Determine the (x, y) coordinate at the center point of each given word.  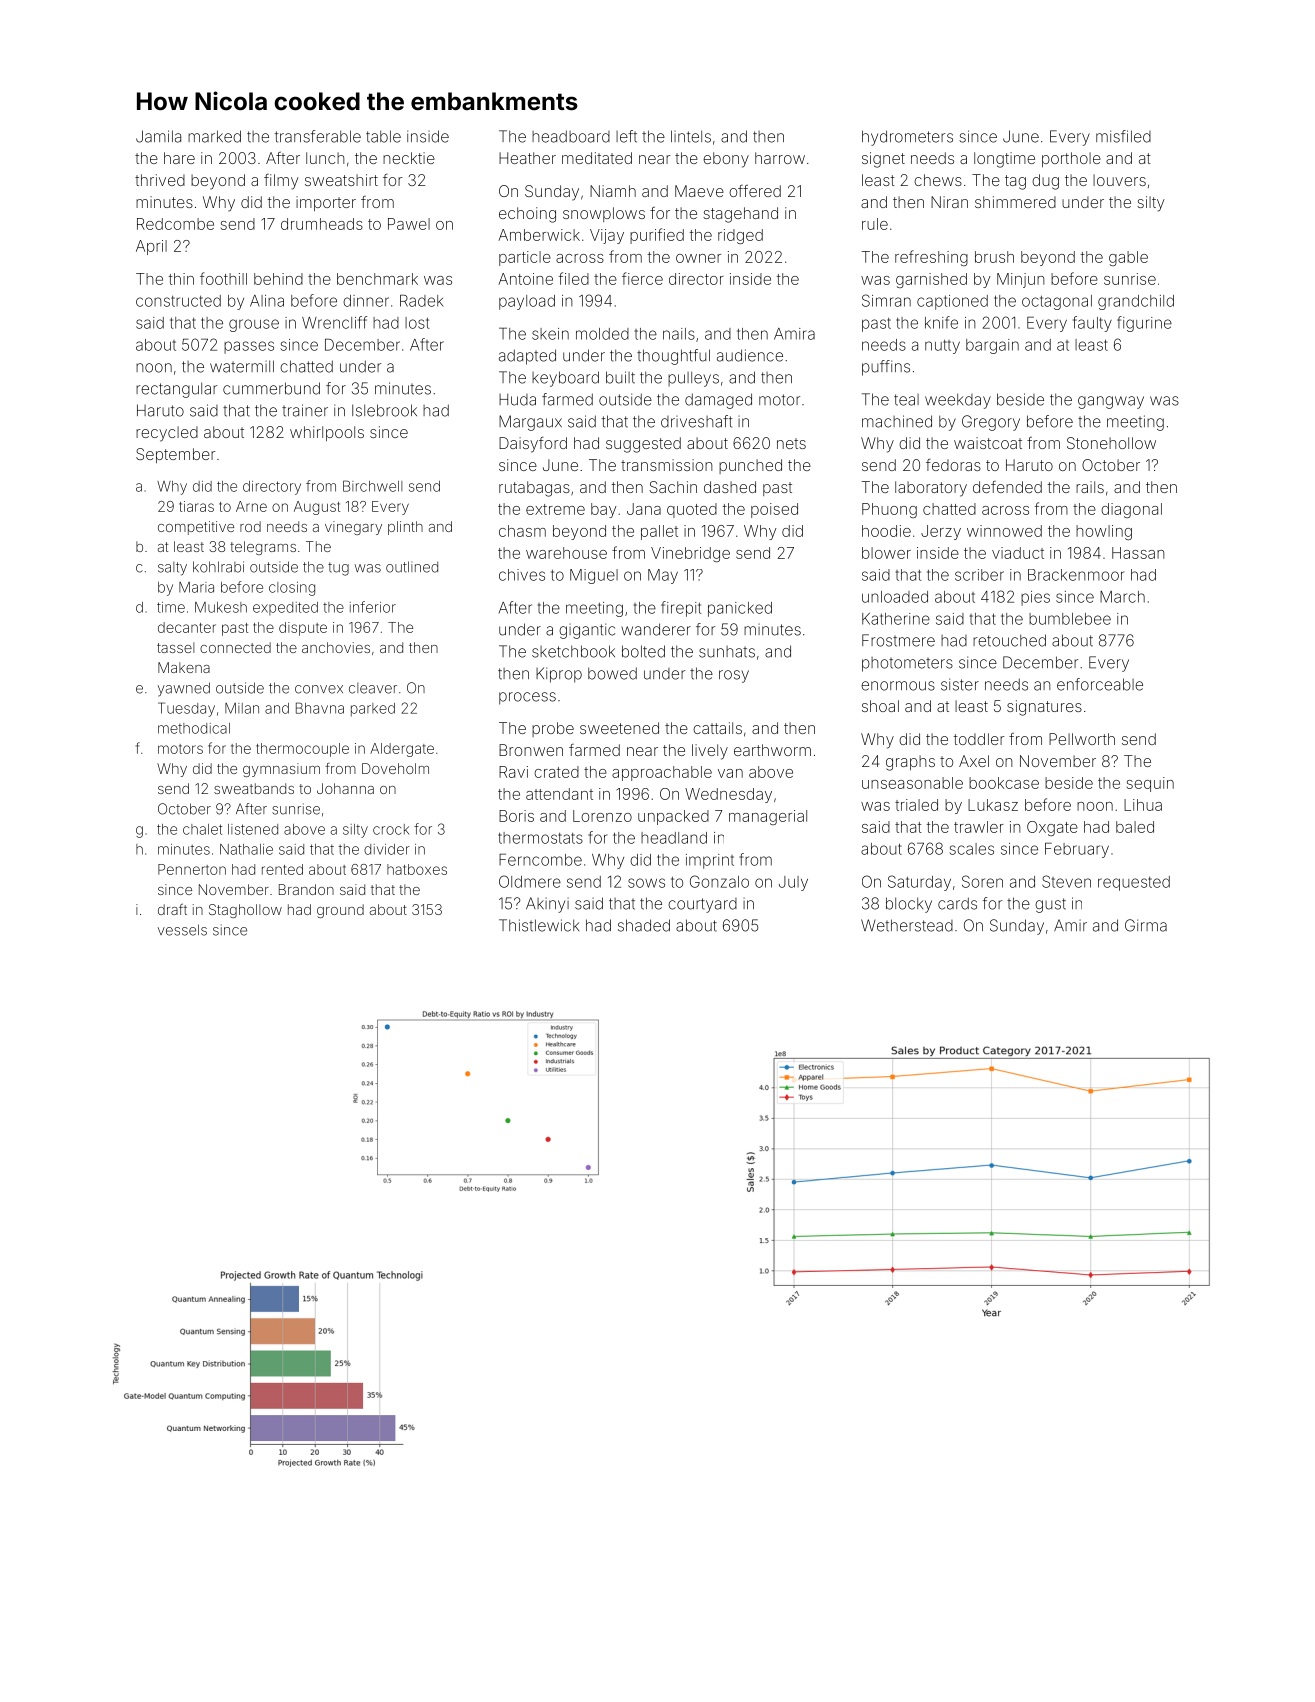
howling (1104, 532)
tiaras (196, 506)
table (383, 136)
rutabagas (534, 489)
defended (1007, 487)
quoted (692, 510)
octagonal (1057, 302)
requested (1134, 883)
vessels (182, 930)
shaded (644, 925)
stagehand (740, 215)
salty (172, 569)
